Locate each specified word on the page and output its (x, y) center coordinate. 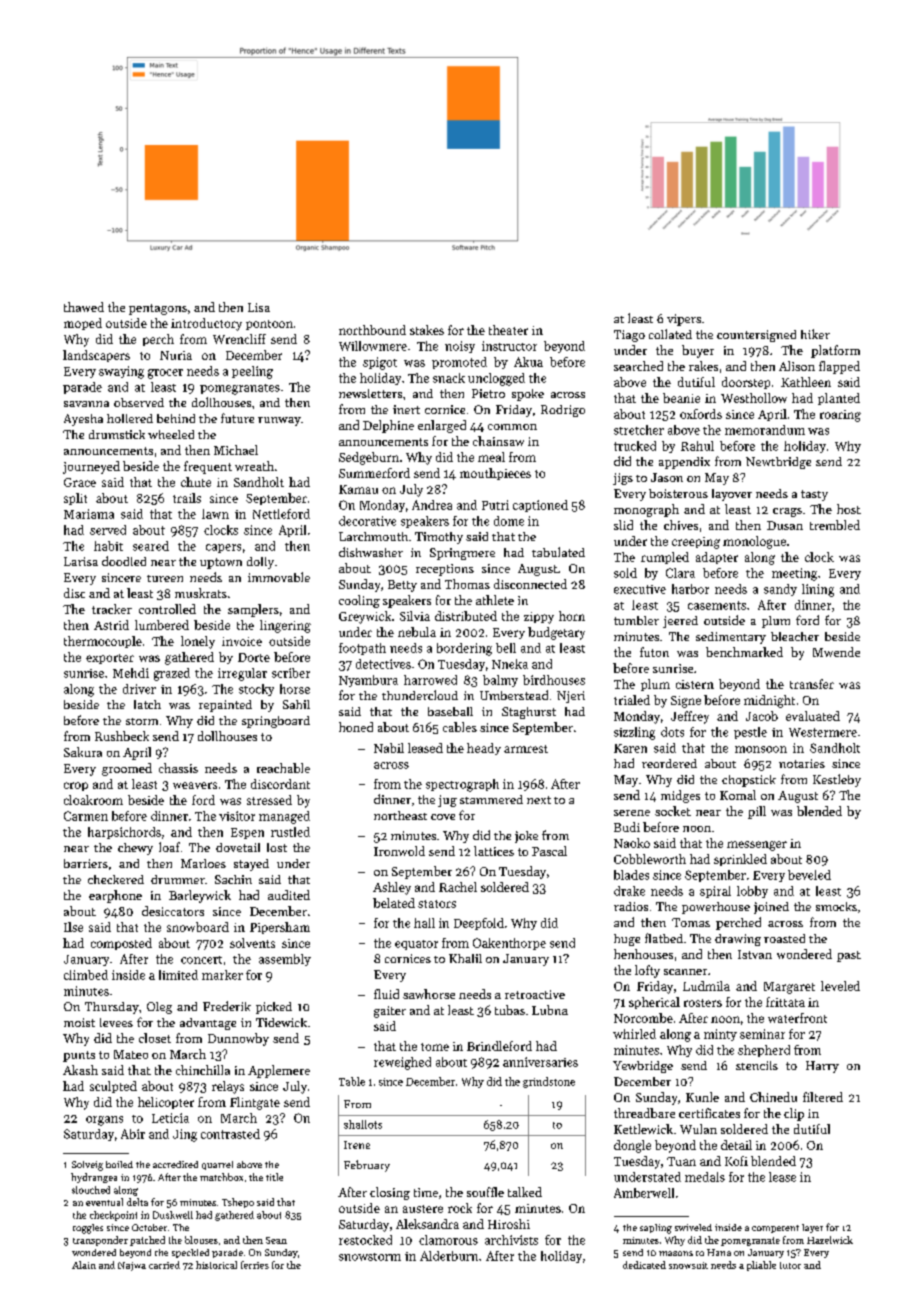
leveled (840, 986)
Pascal (549, 851)
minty (720, 1035)
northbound (372, 330)
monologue (754, 542)
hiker (815, 334)
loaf (169, 847)
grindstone (549, 1082)
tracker (112, 609)
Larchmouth (373, 536)
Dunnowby (238, 1039)
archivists (511, 1240)
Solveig (87, 1166)
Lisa (259, 307)
